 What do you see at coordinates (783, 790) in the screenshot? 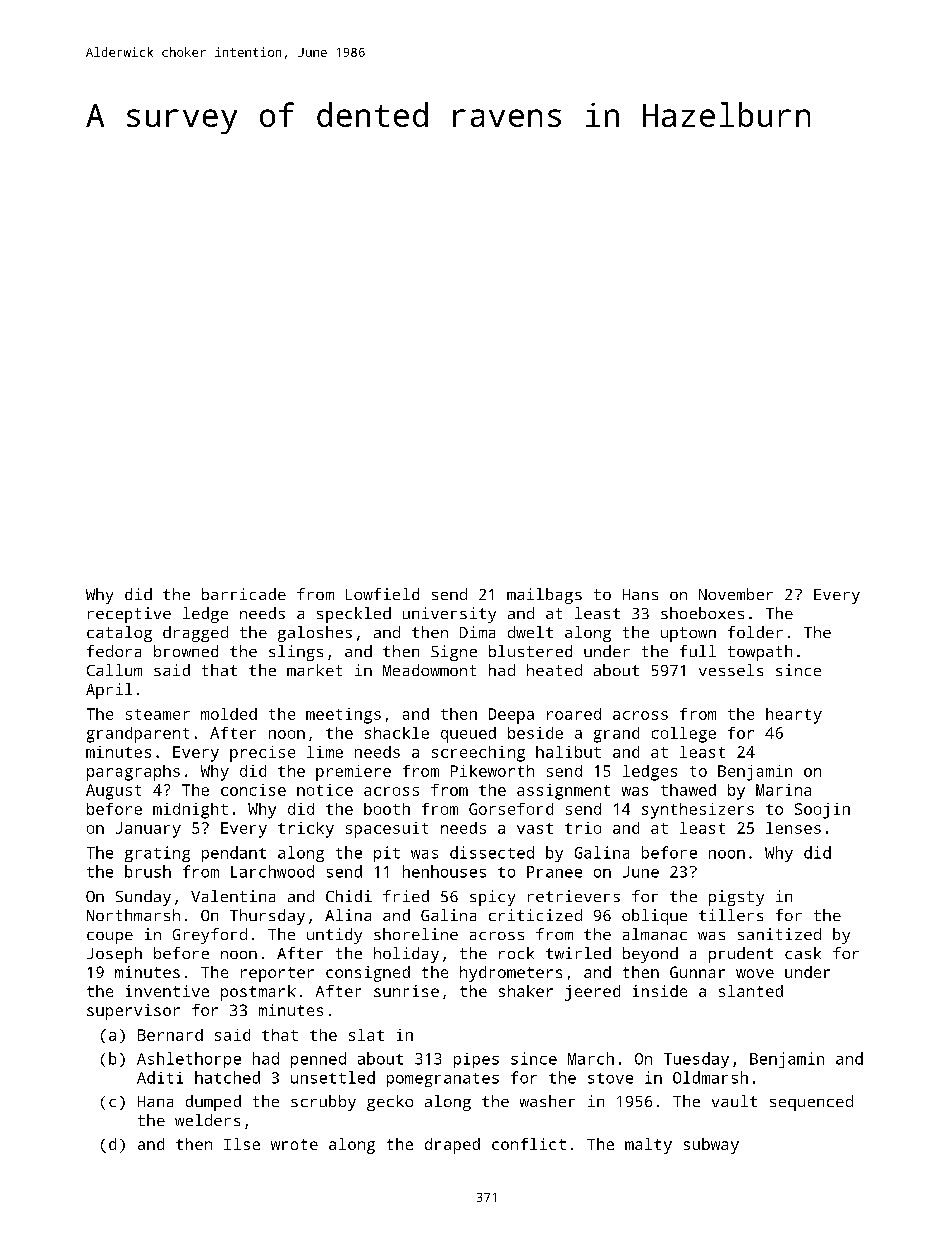
I see `Marina` at bounding box center [783, 790].
